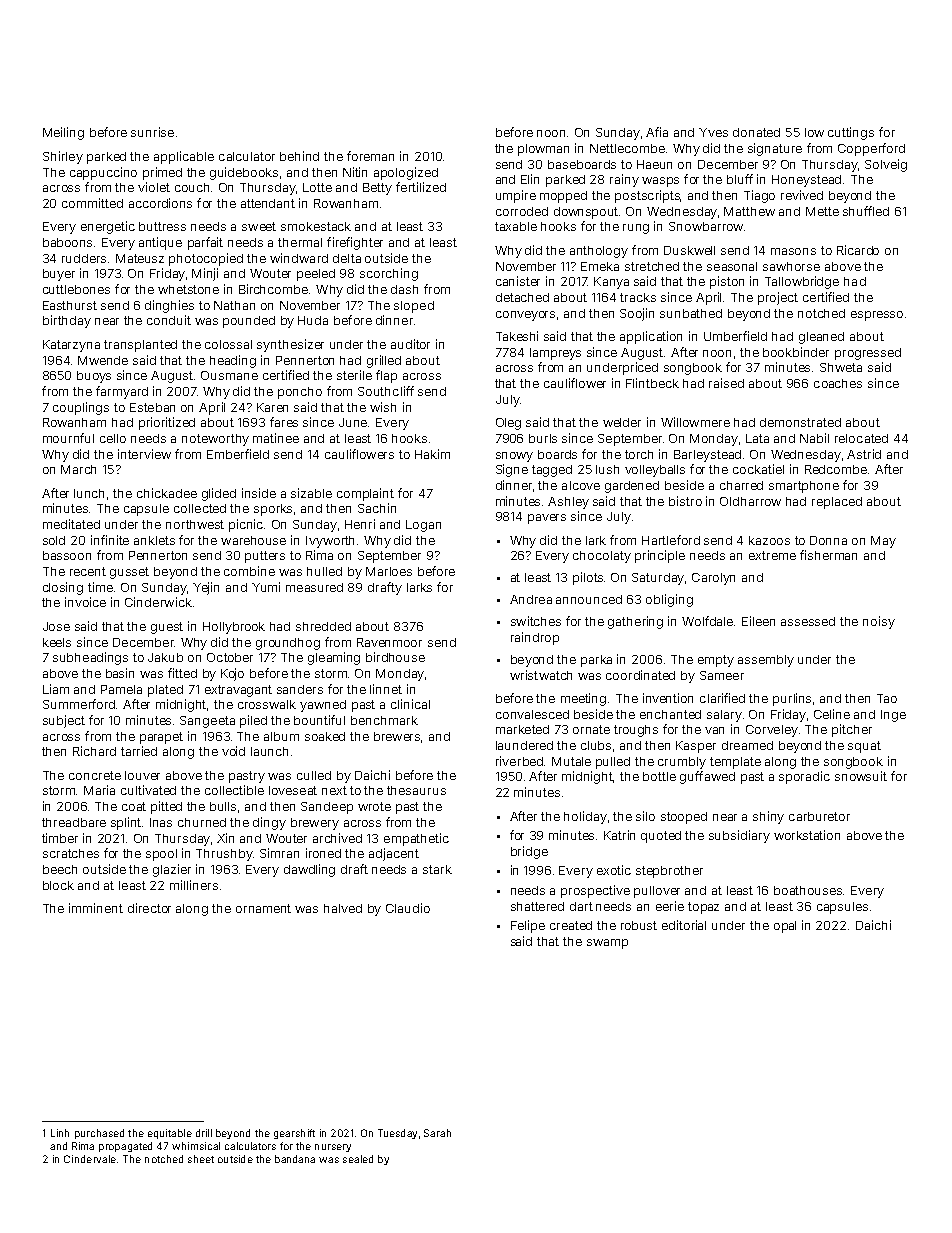 Image resolution: width=952 pixels, height=1233 pixels. Describe the element at coordinates (165, 657) in the screenshot. I see `Jakub` at that location.
